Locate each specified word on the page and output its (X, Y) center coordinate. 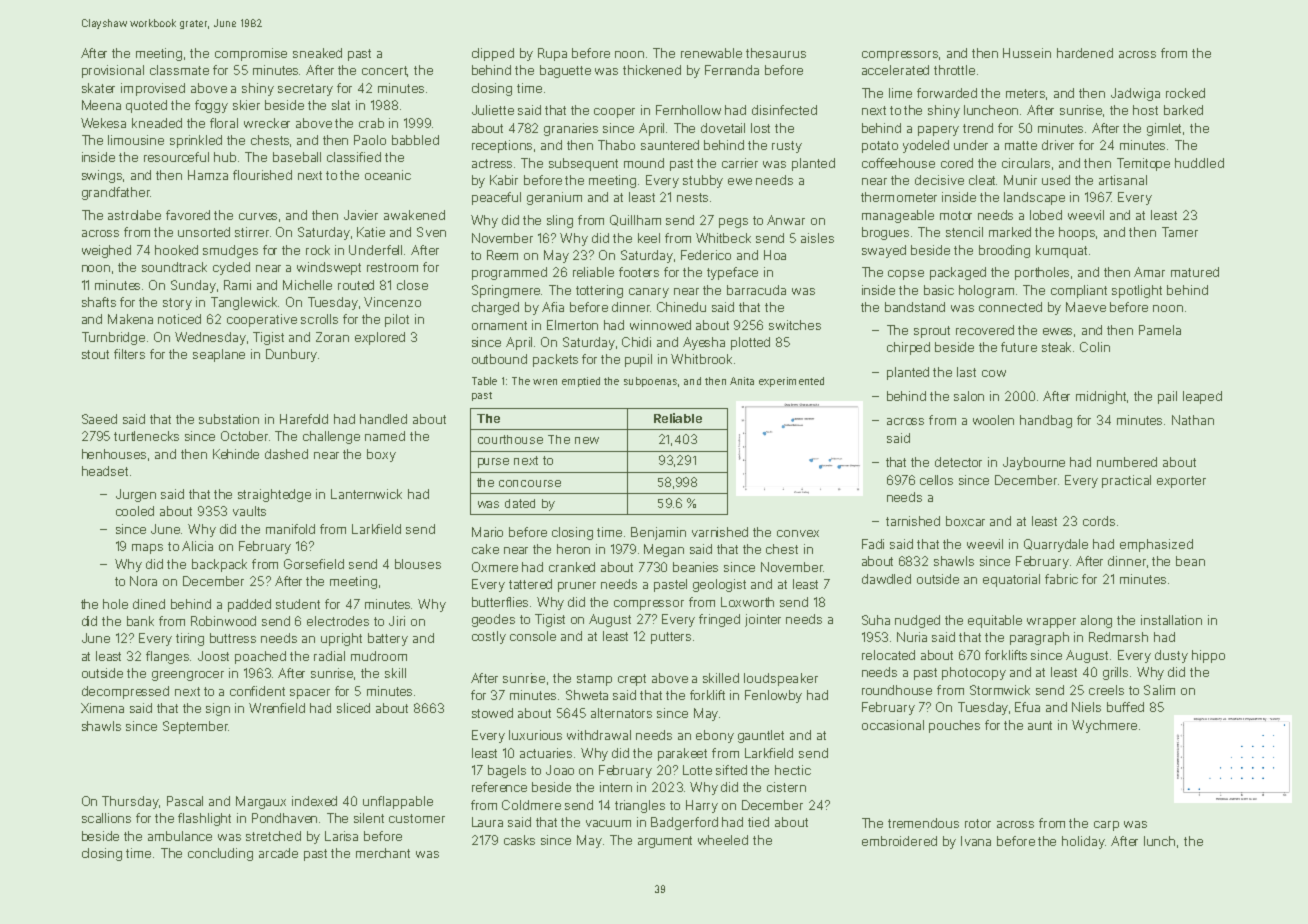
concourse (530, 483)
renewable (711, 53)
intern (616, 787)
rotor (978, 823)
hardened (1085, 53)
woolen (993, 420)
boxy (381, 455)
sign (218, 709)
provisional (113, 71)
